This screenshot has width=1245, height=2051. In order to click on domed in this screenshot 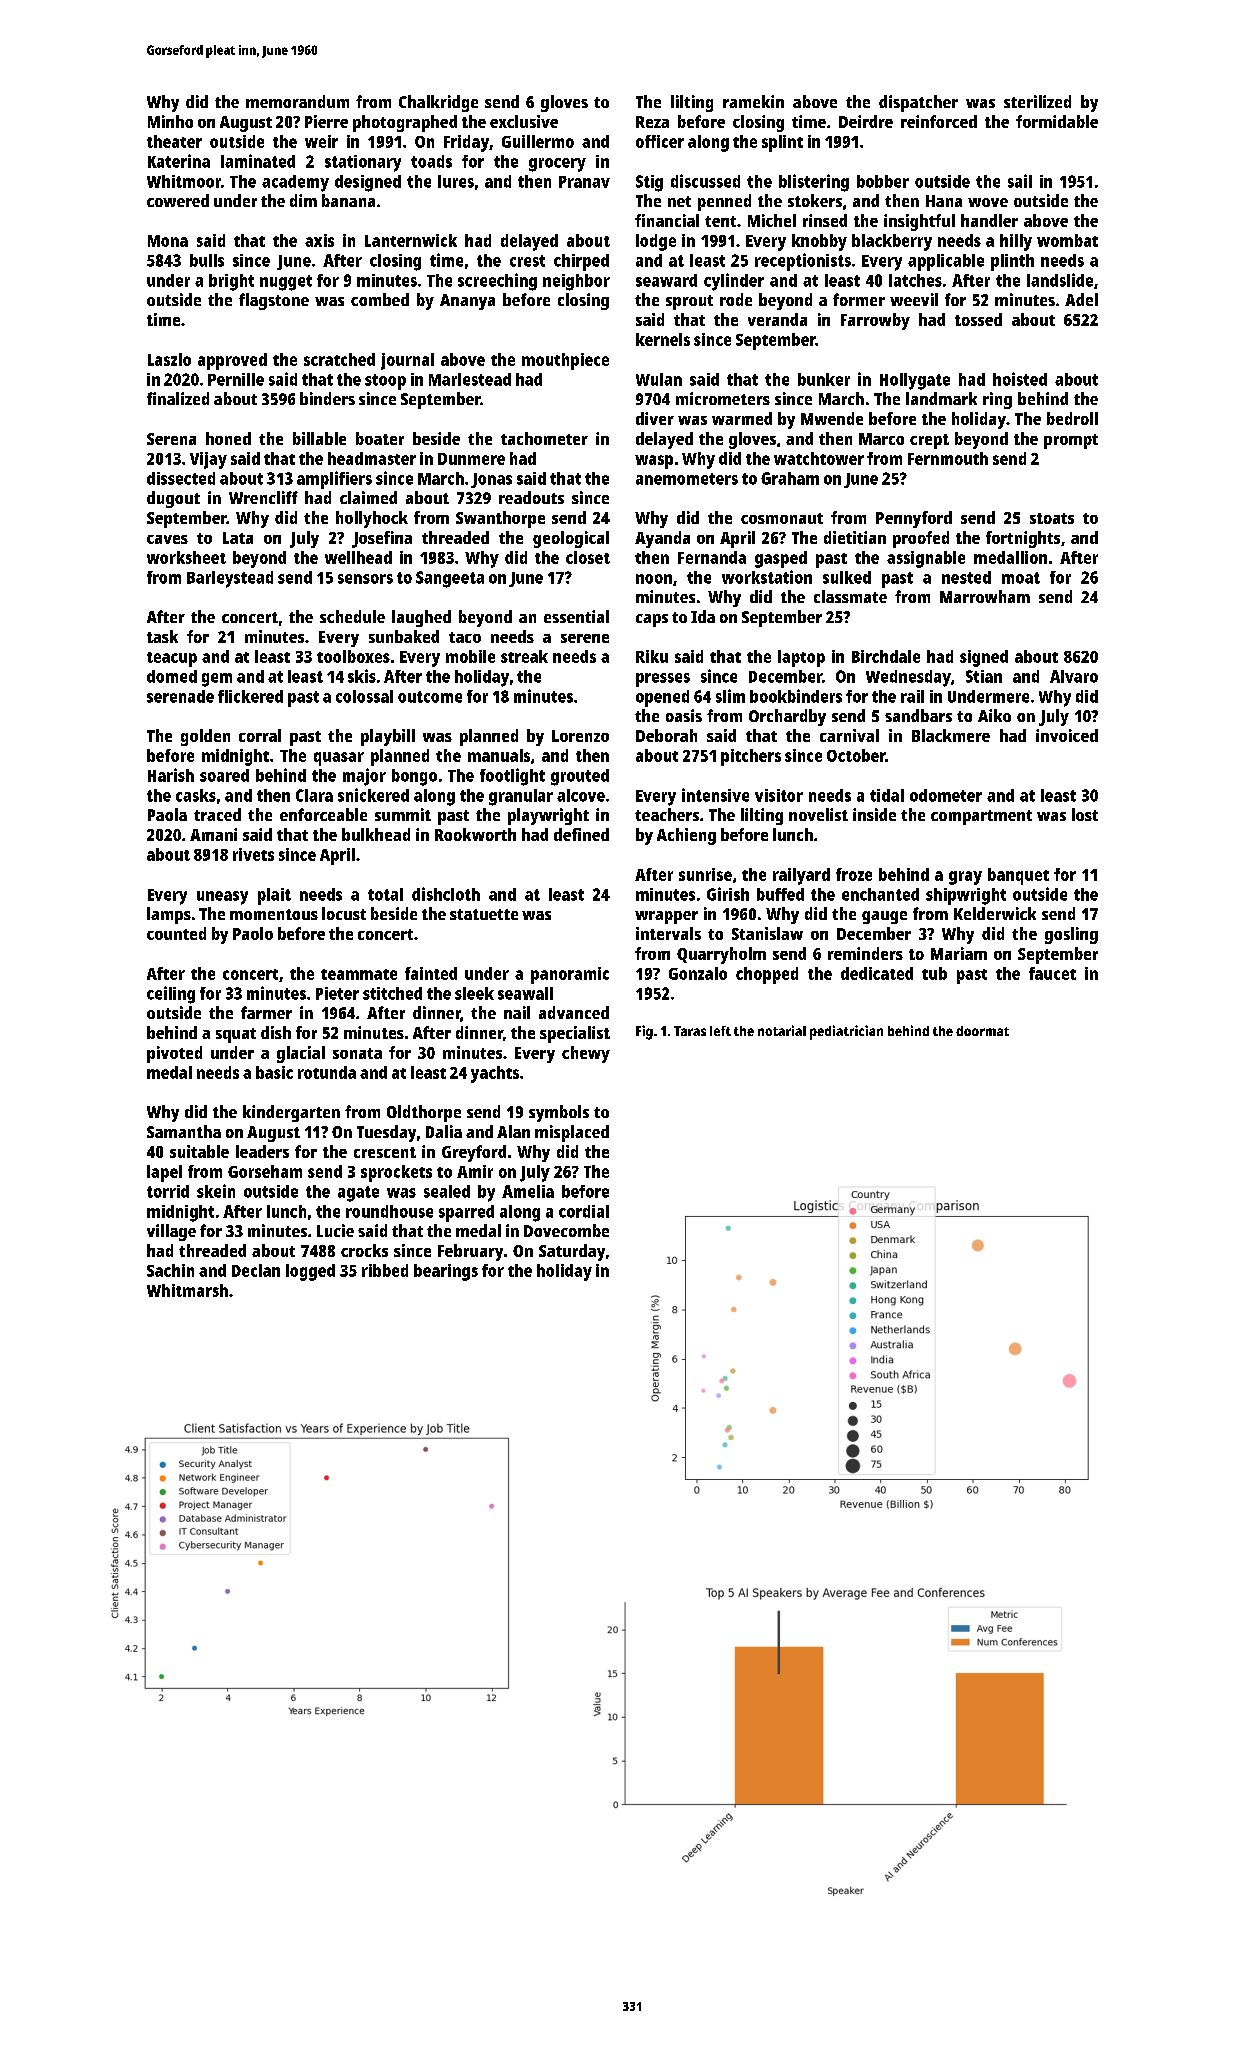, I will do `click(172, 676)`.
